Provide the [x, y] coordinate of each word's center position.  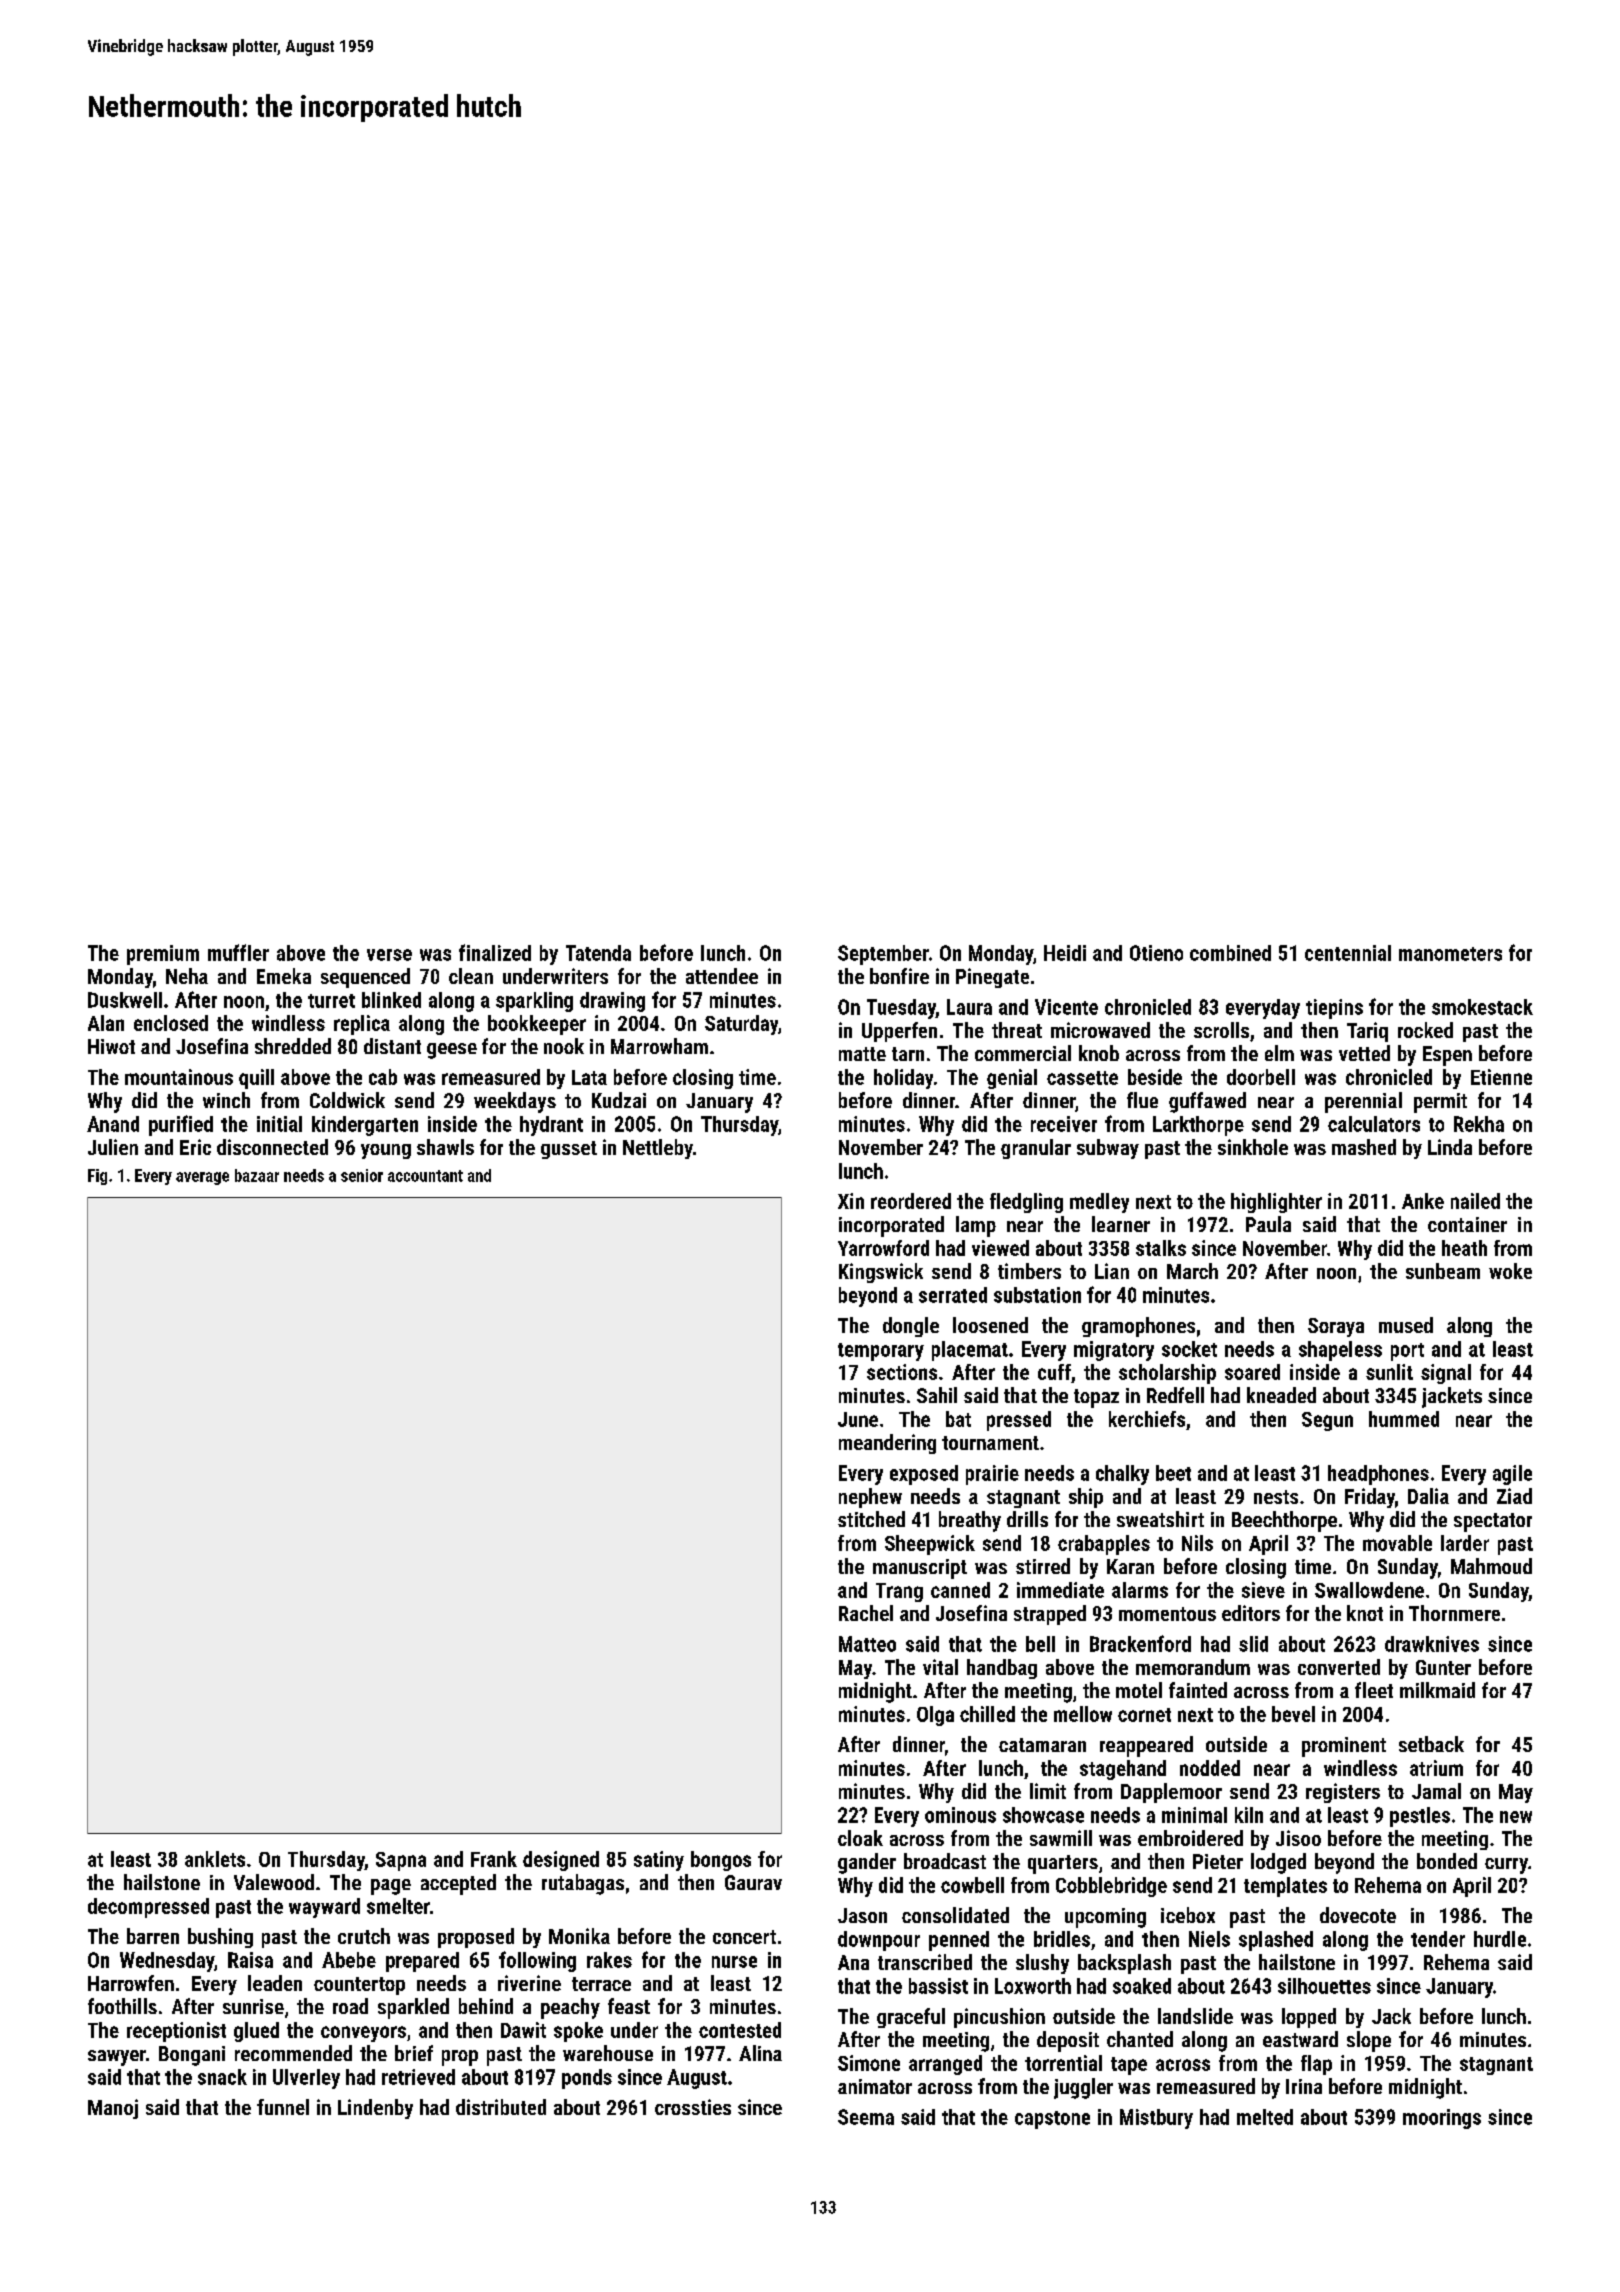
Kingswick [881, 1273]
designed [561, 1861]
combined [1230, 953]
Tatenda [598, 953]
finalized [495, 952]
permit [1440, 1103]
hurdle [1500, 1939]
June [858, 1419]
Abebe [349, 1960]
